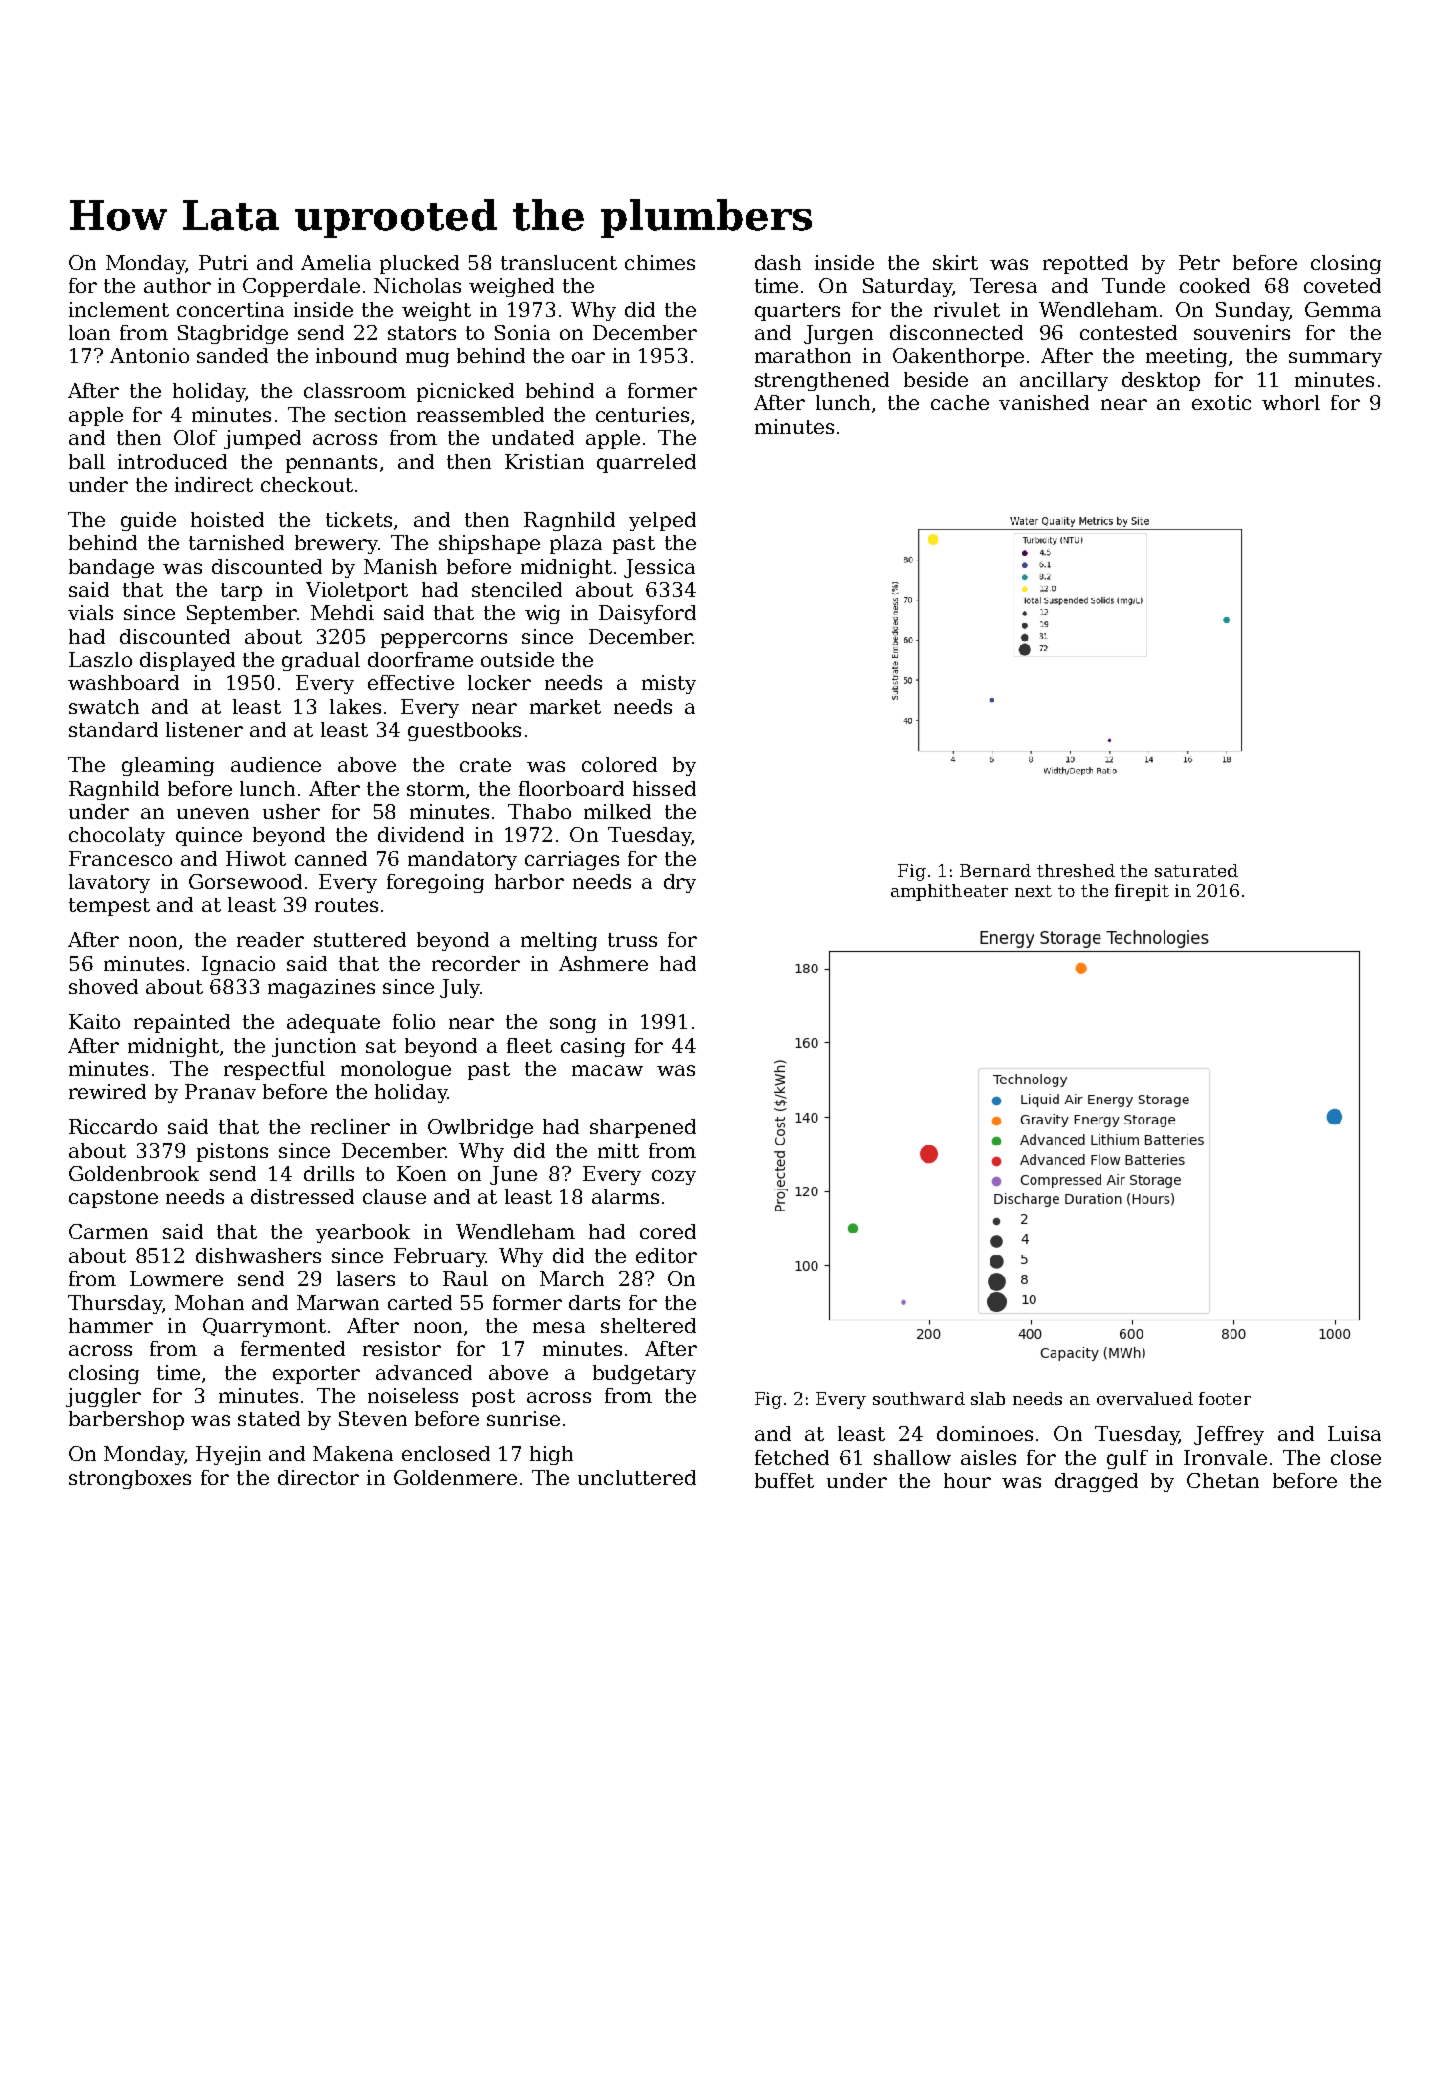 The image size is (1450, 2100). I want to click on mitt, so click(618, 1150).
